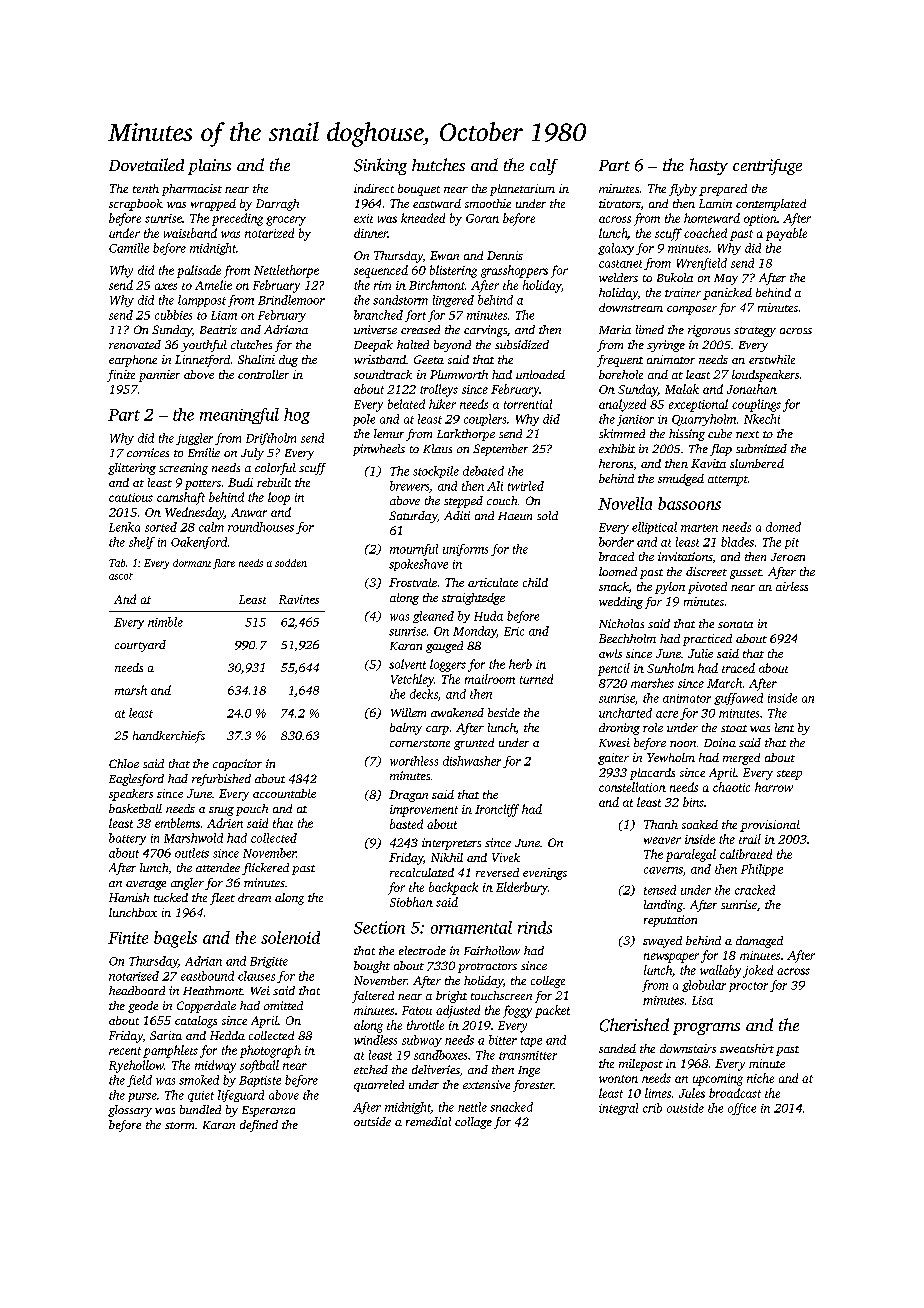 Image resolution: width=924 pixels, height=1308 pixels. I want to click on plains, so click(209, 167).
